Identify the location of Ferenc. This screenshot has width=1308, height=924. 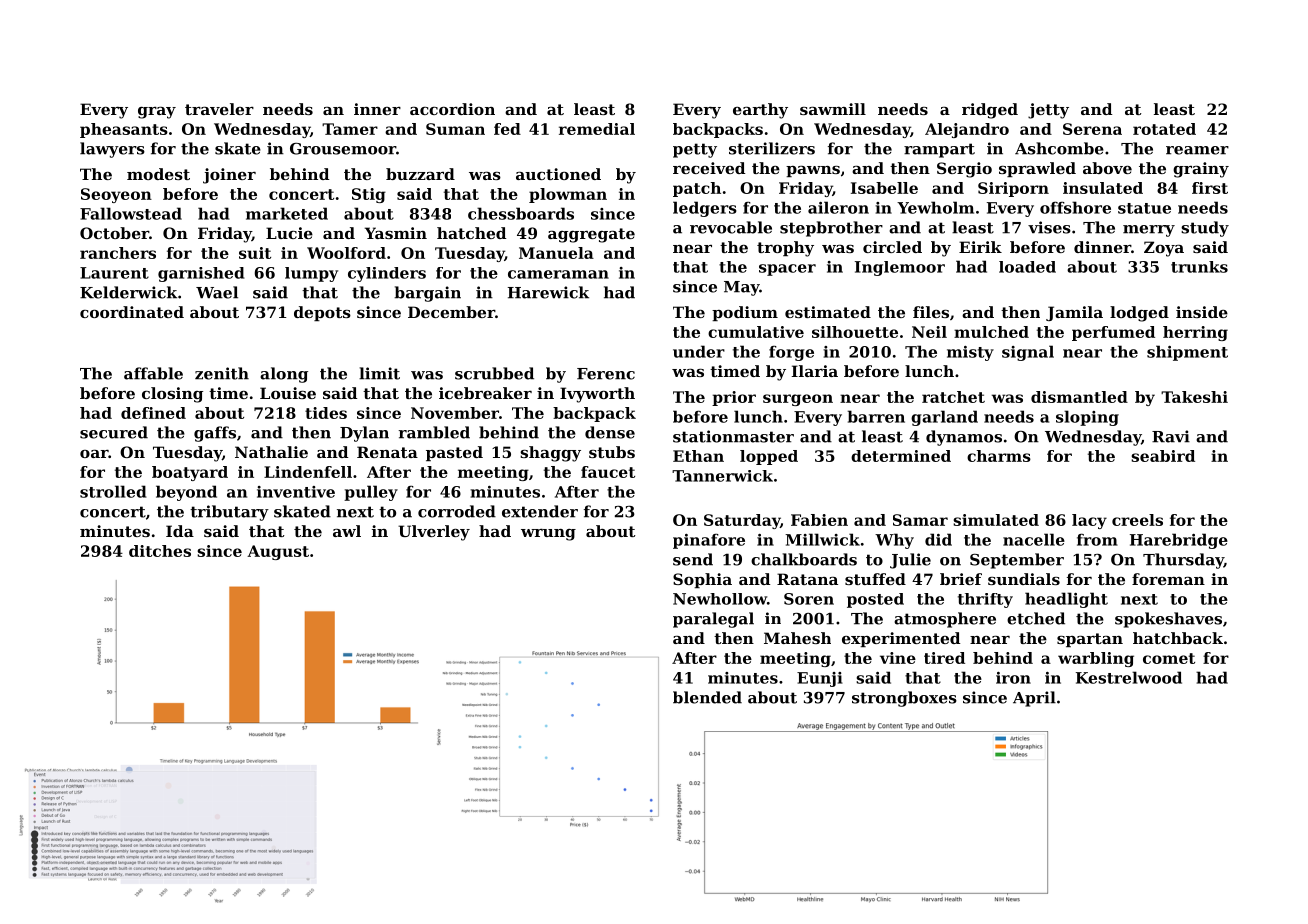
(606, 374).
